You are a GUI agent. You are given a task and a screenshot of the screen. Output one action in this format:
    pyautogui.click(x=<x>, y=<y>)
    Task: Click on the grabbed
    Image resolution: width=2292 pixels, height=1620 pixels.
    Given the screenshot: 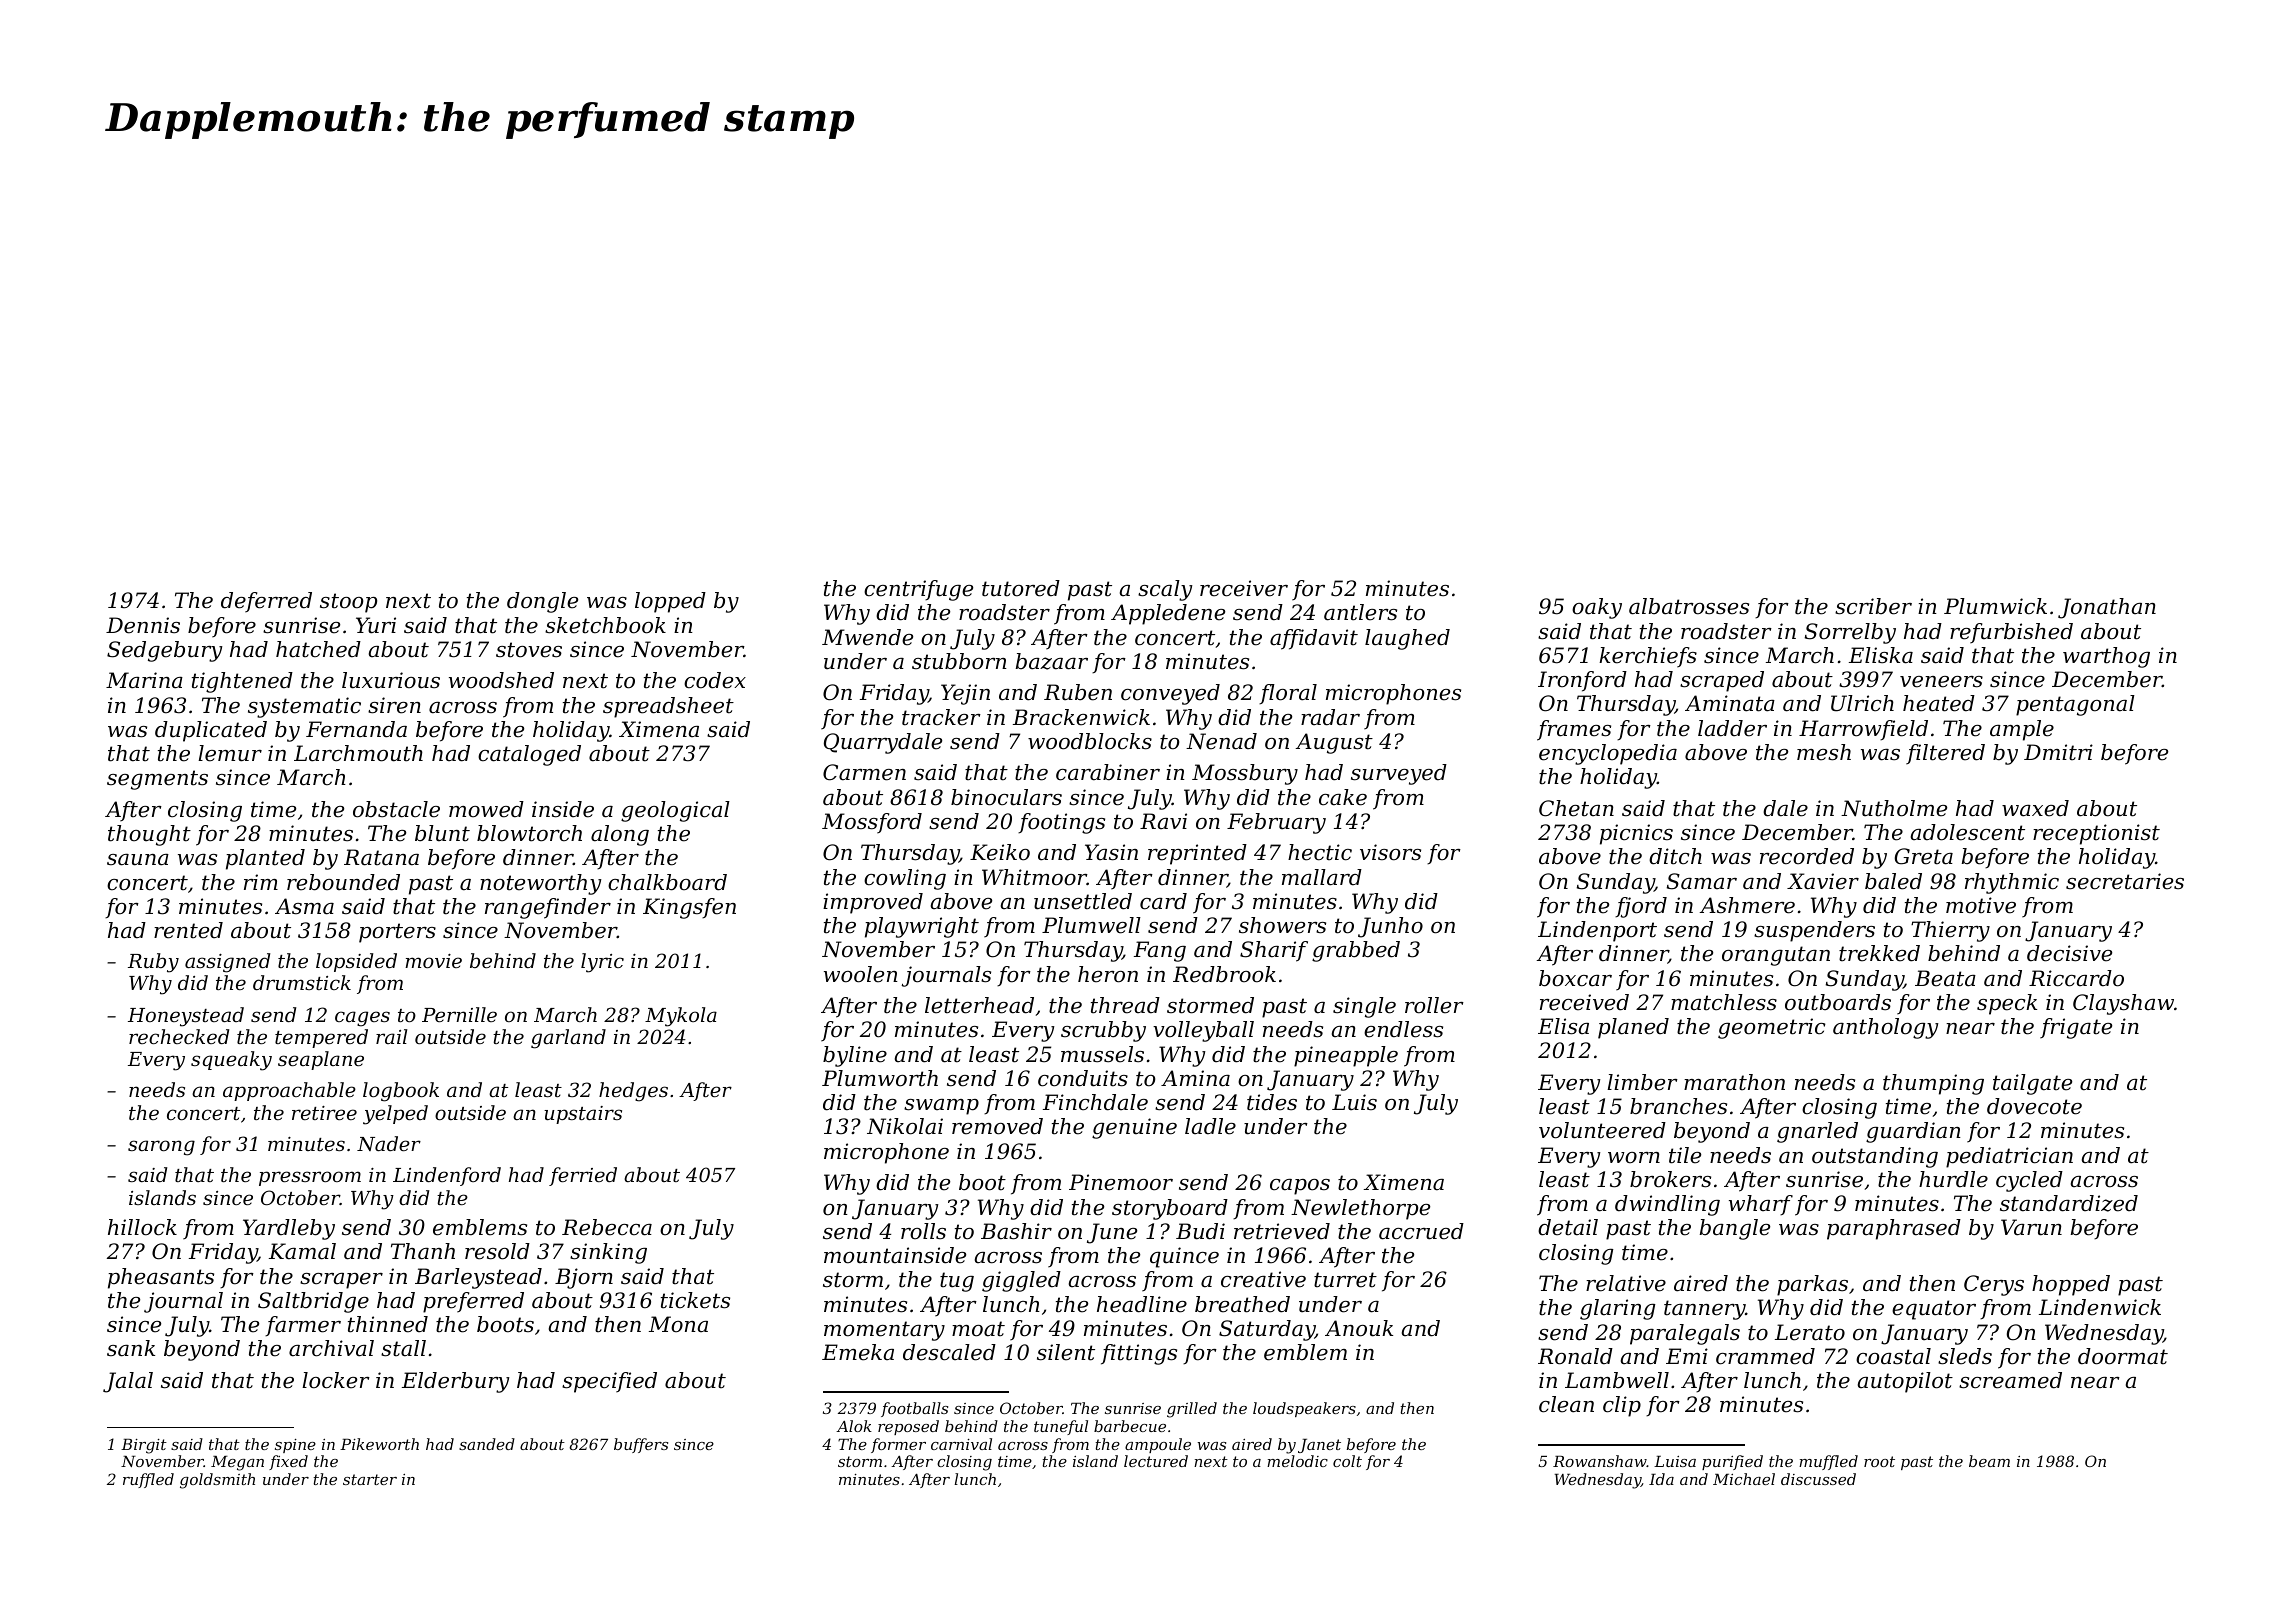 What is the action you would take?
    pyautogui.click(x=1356, y=951)
